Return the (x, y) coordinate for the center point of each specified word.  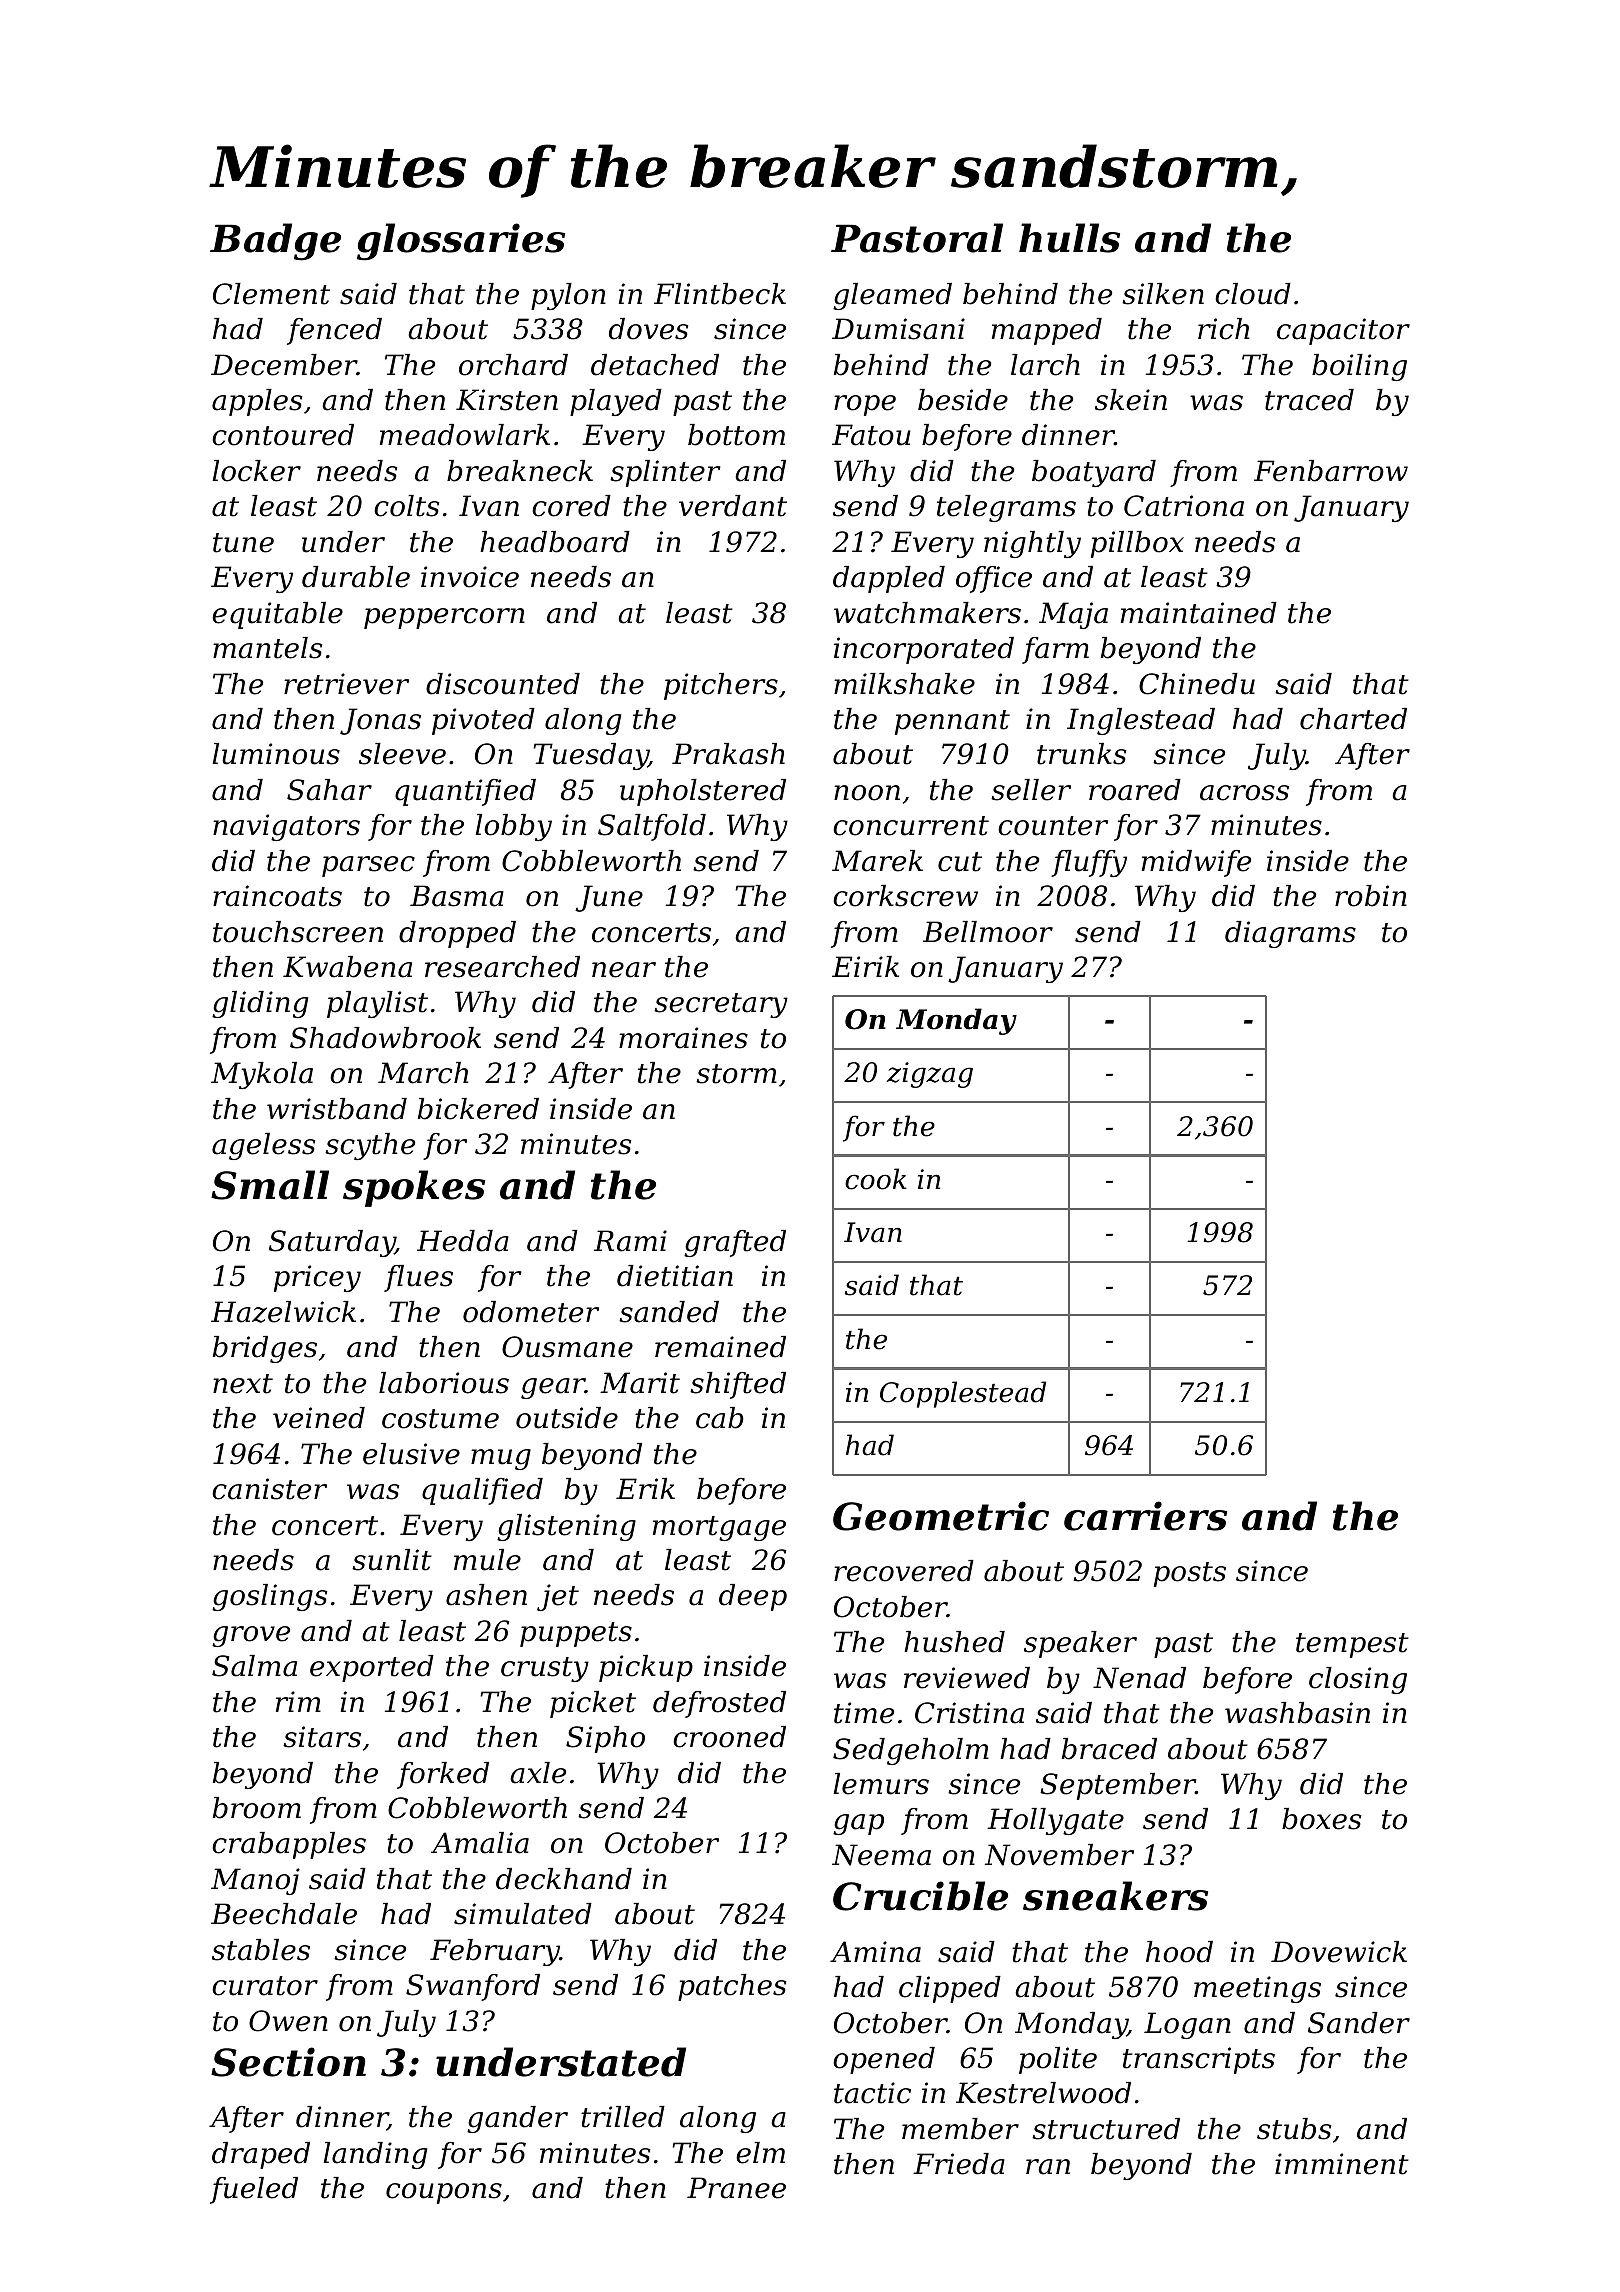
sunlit (392, 1560)
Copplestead (963, 1394)
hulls (1069, 238)
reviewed (967, 1678)
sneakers (1115, 1896)
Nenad (1139, 1678)
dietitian (675, 1276)
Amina (875, 1952)
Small (270, 1185)
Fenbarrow (1331, 471)
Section (288, 2062)
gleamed (892, 296)
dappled (889, 579)
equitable (277, 615)
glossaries (461, 242)
